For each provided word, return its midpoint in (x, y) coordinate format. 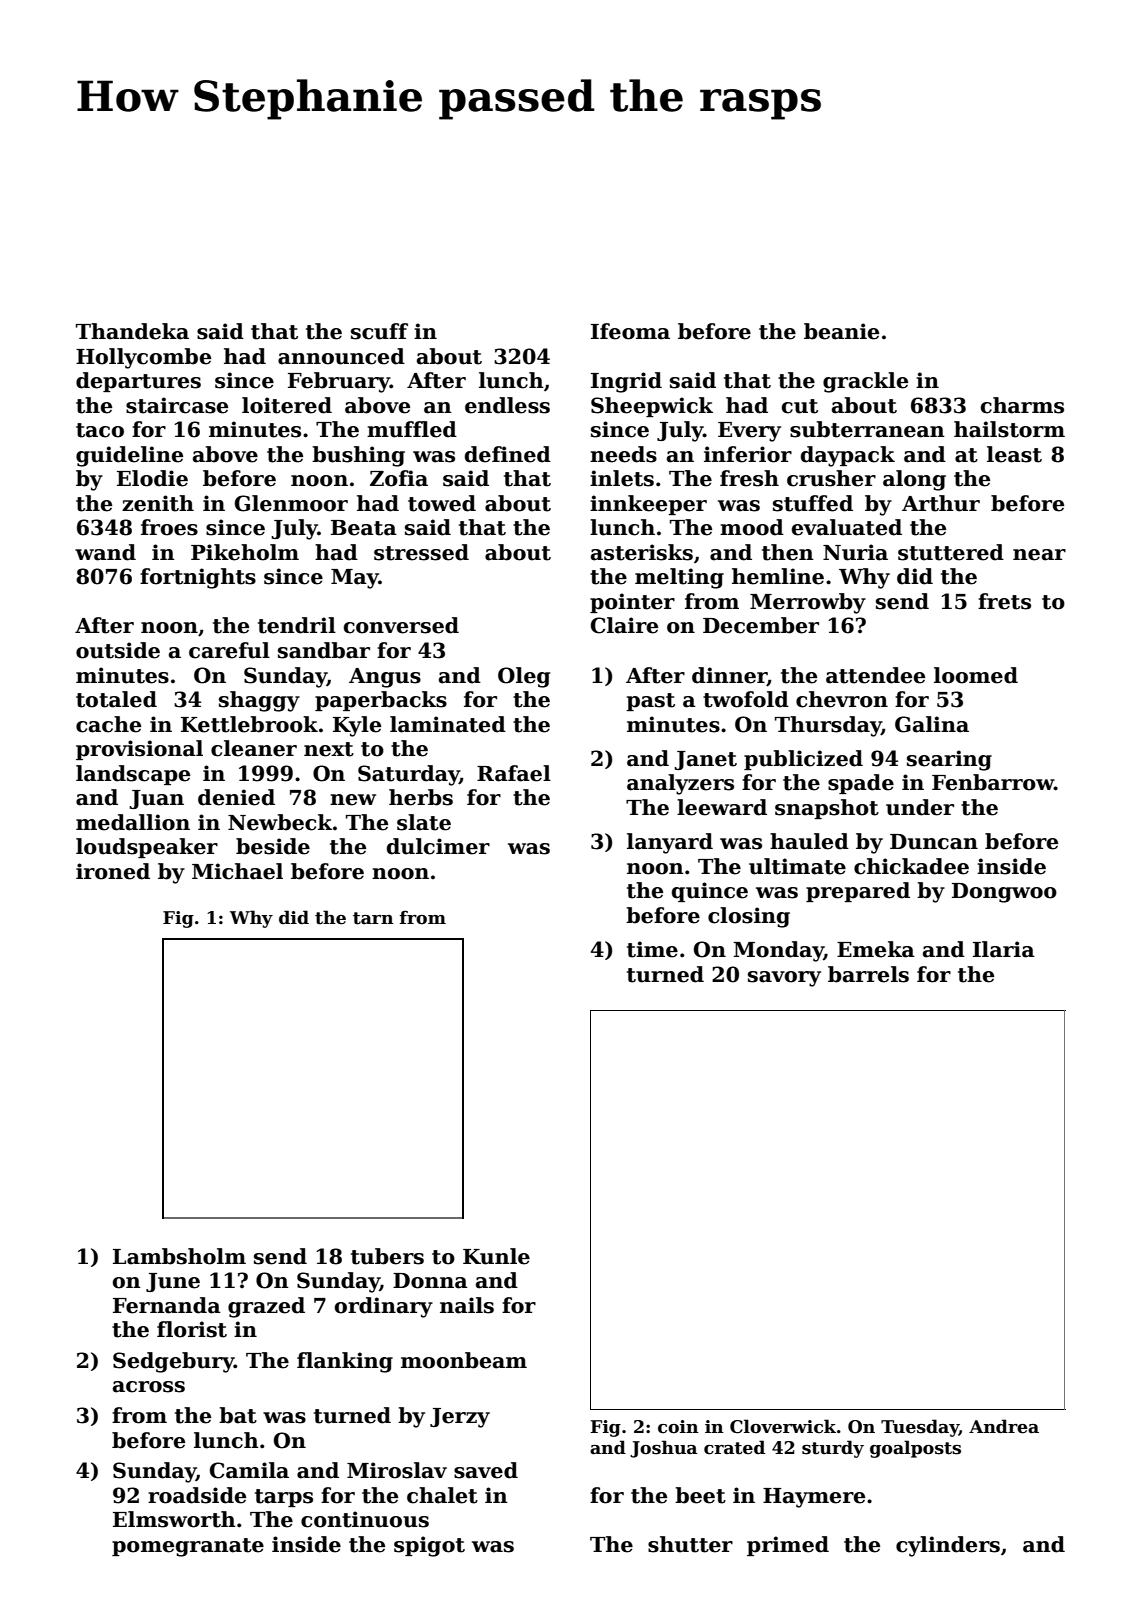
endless (507, 405)
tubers (387, 1256)
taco (100, 430)
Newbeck (280, 822)
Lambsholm (179, 1256)
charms (1022, 405)
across (149, 1387)
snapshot (827, 809)
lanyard (670, 843)
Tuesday (920, 1428)
